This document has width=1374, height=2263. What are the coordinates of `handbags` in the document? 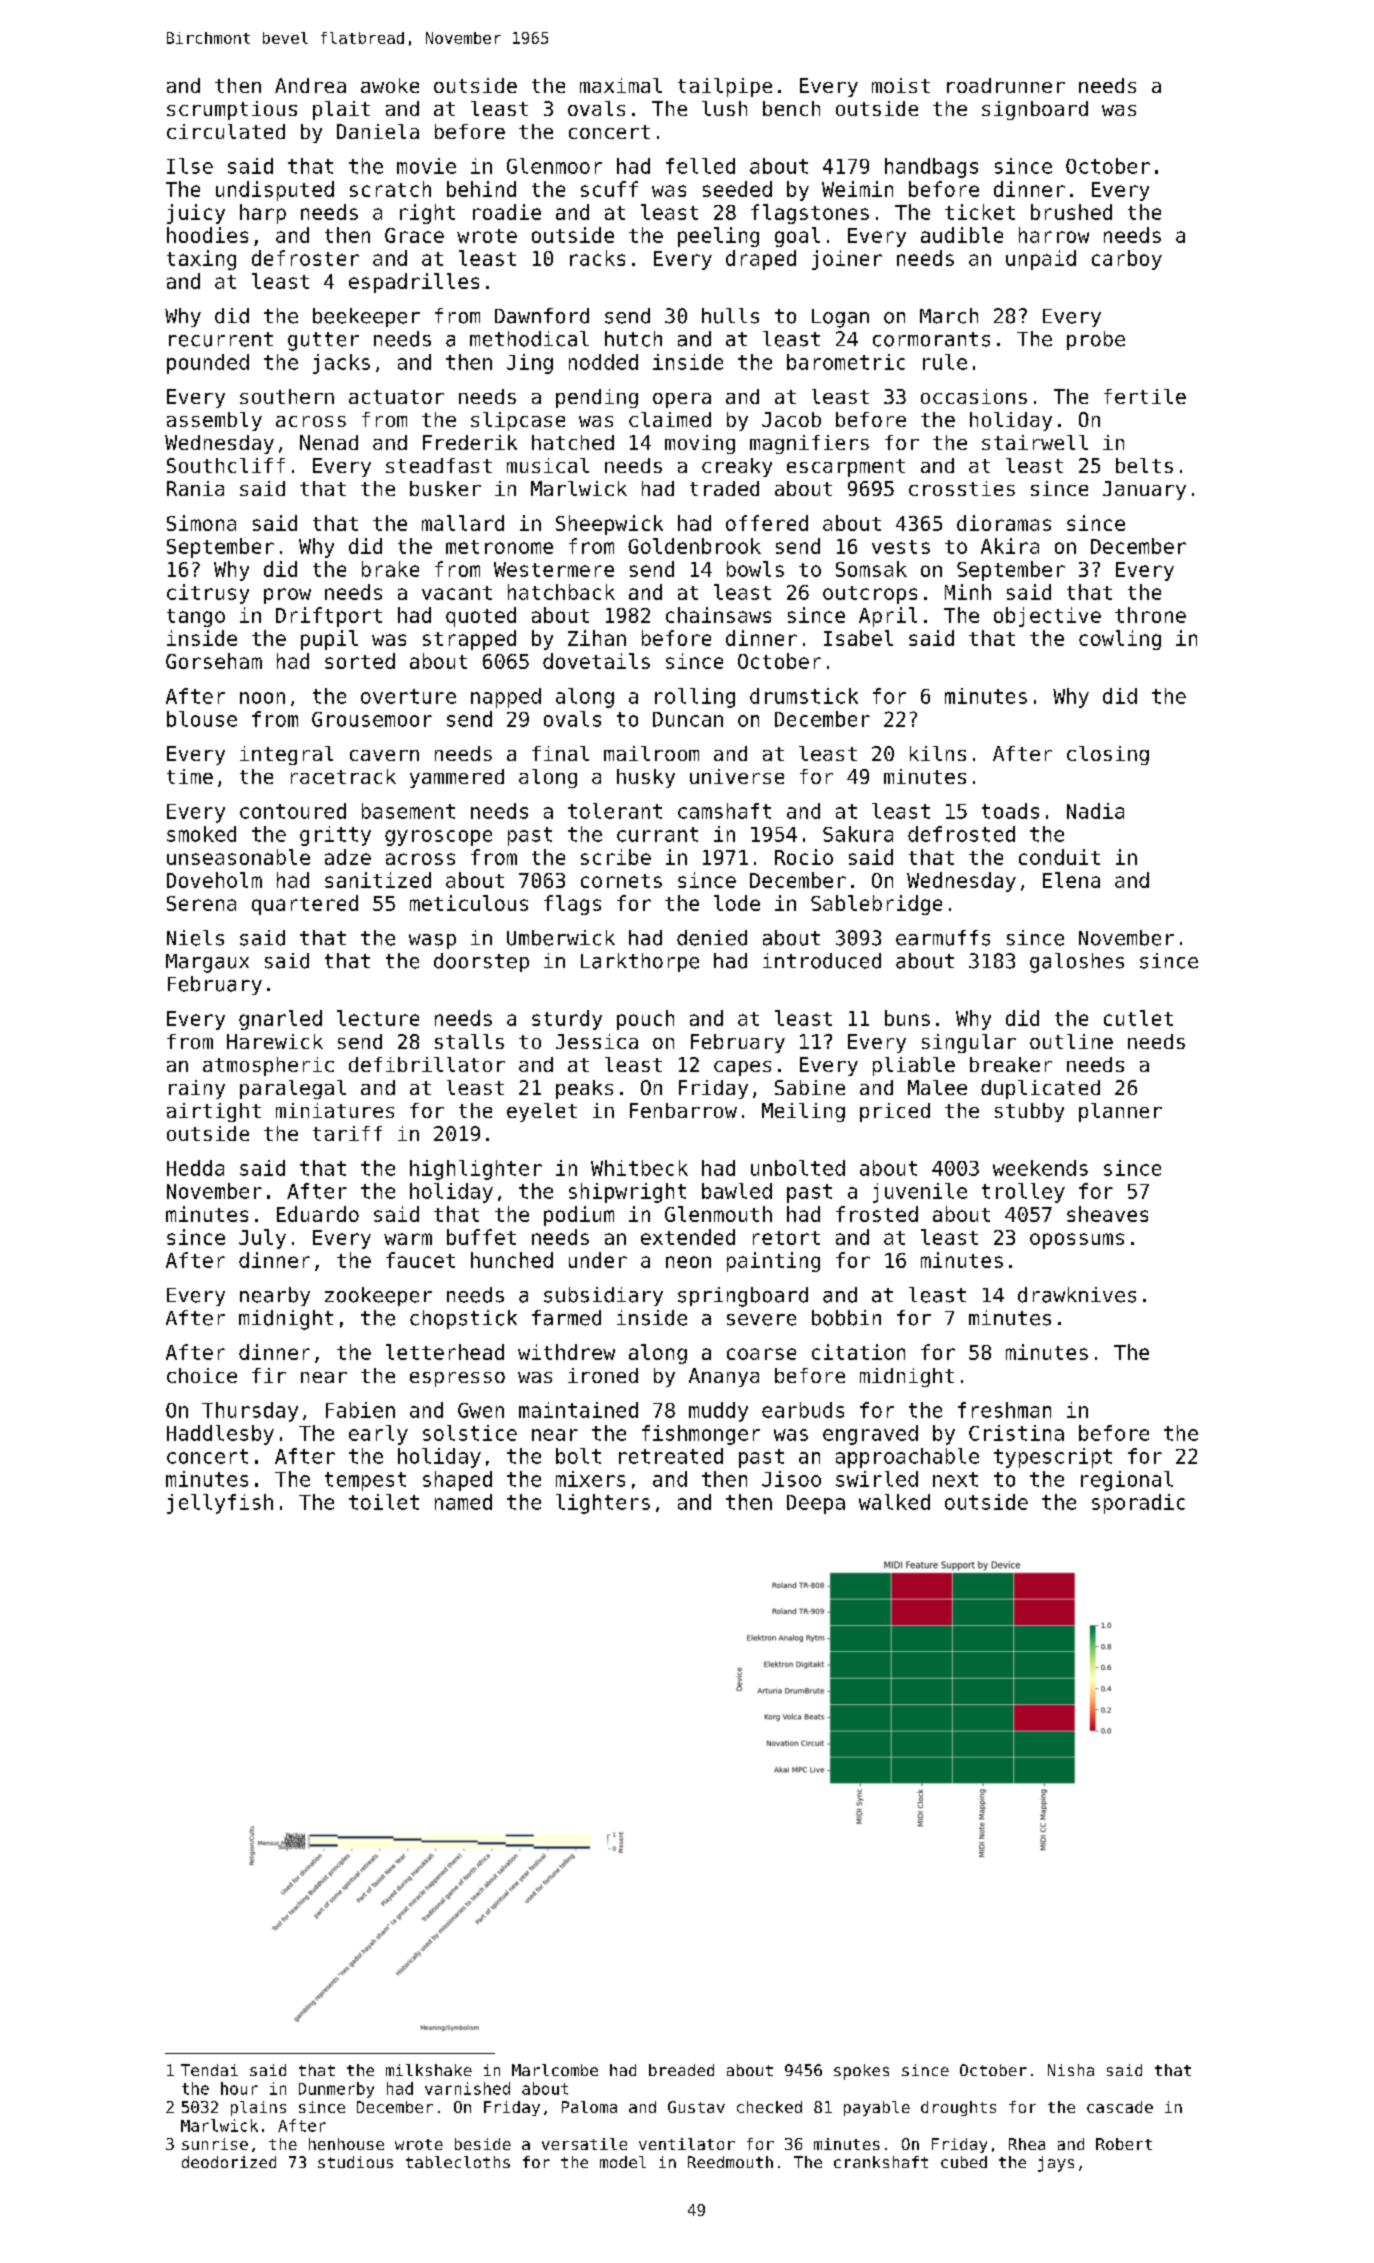 It's located at (931, 168).
